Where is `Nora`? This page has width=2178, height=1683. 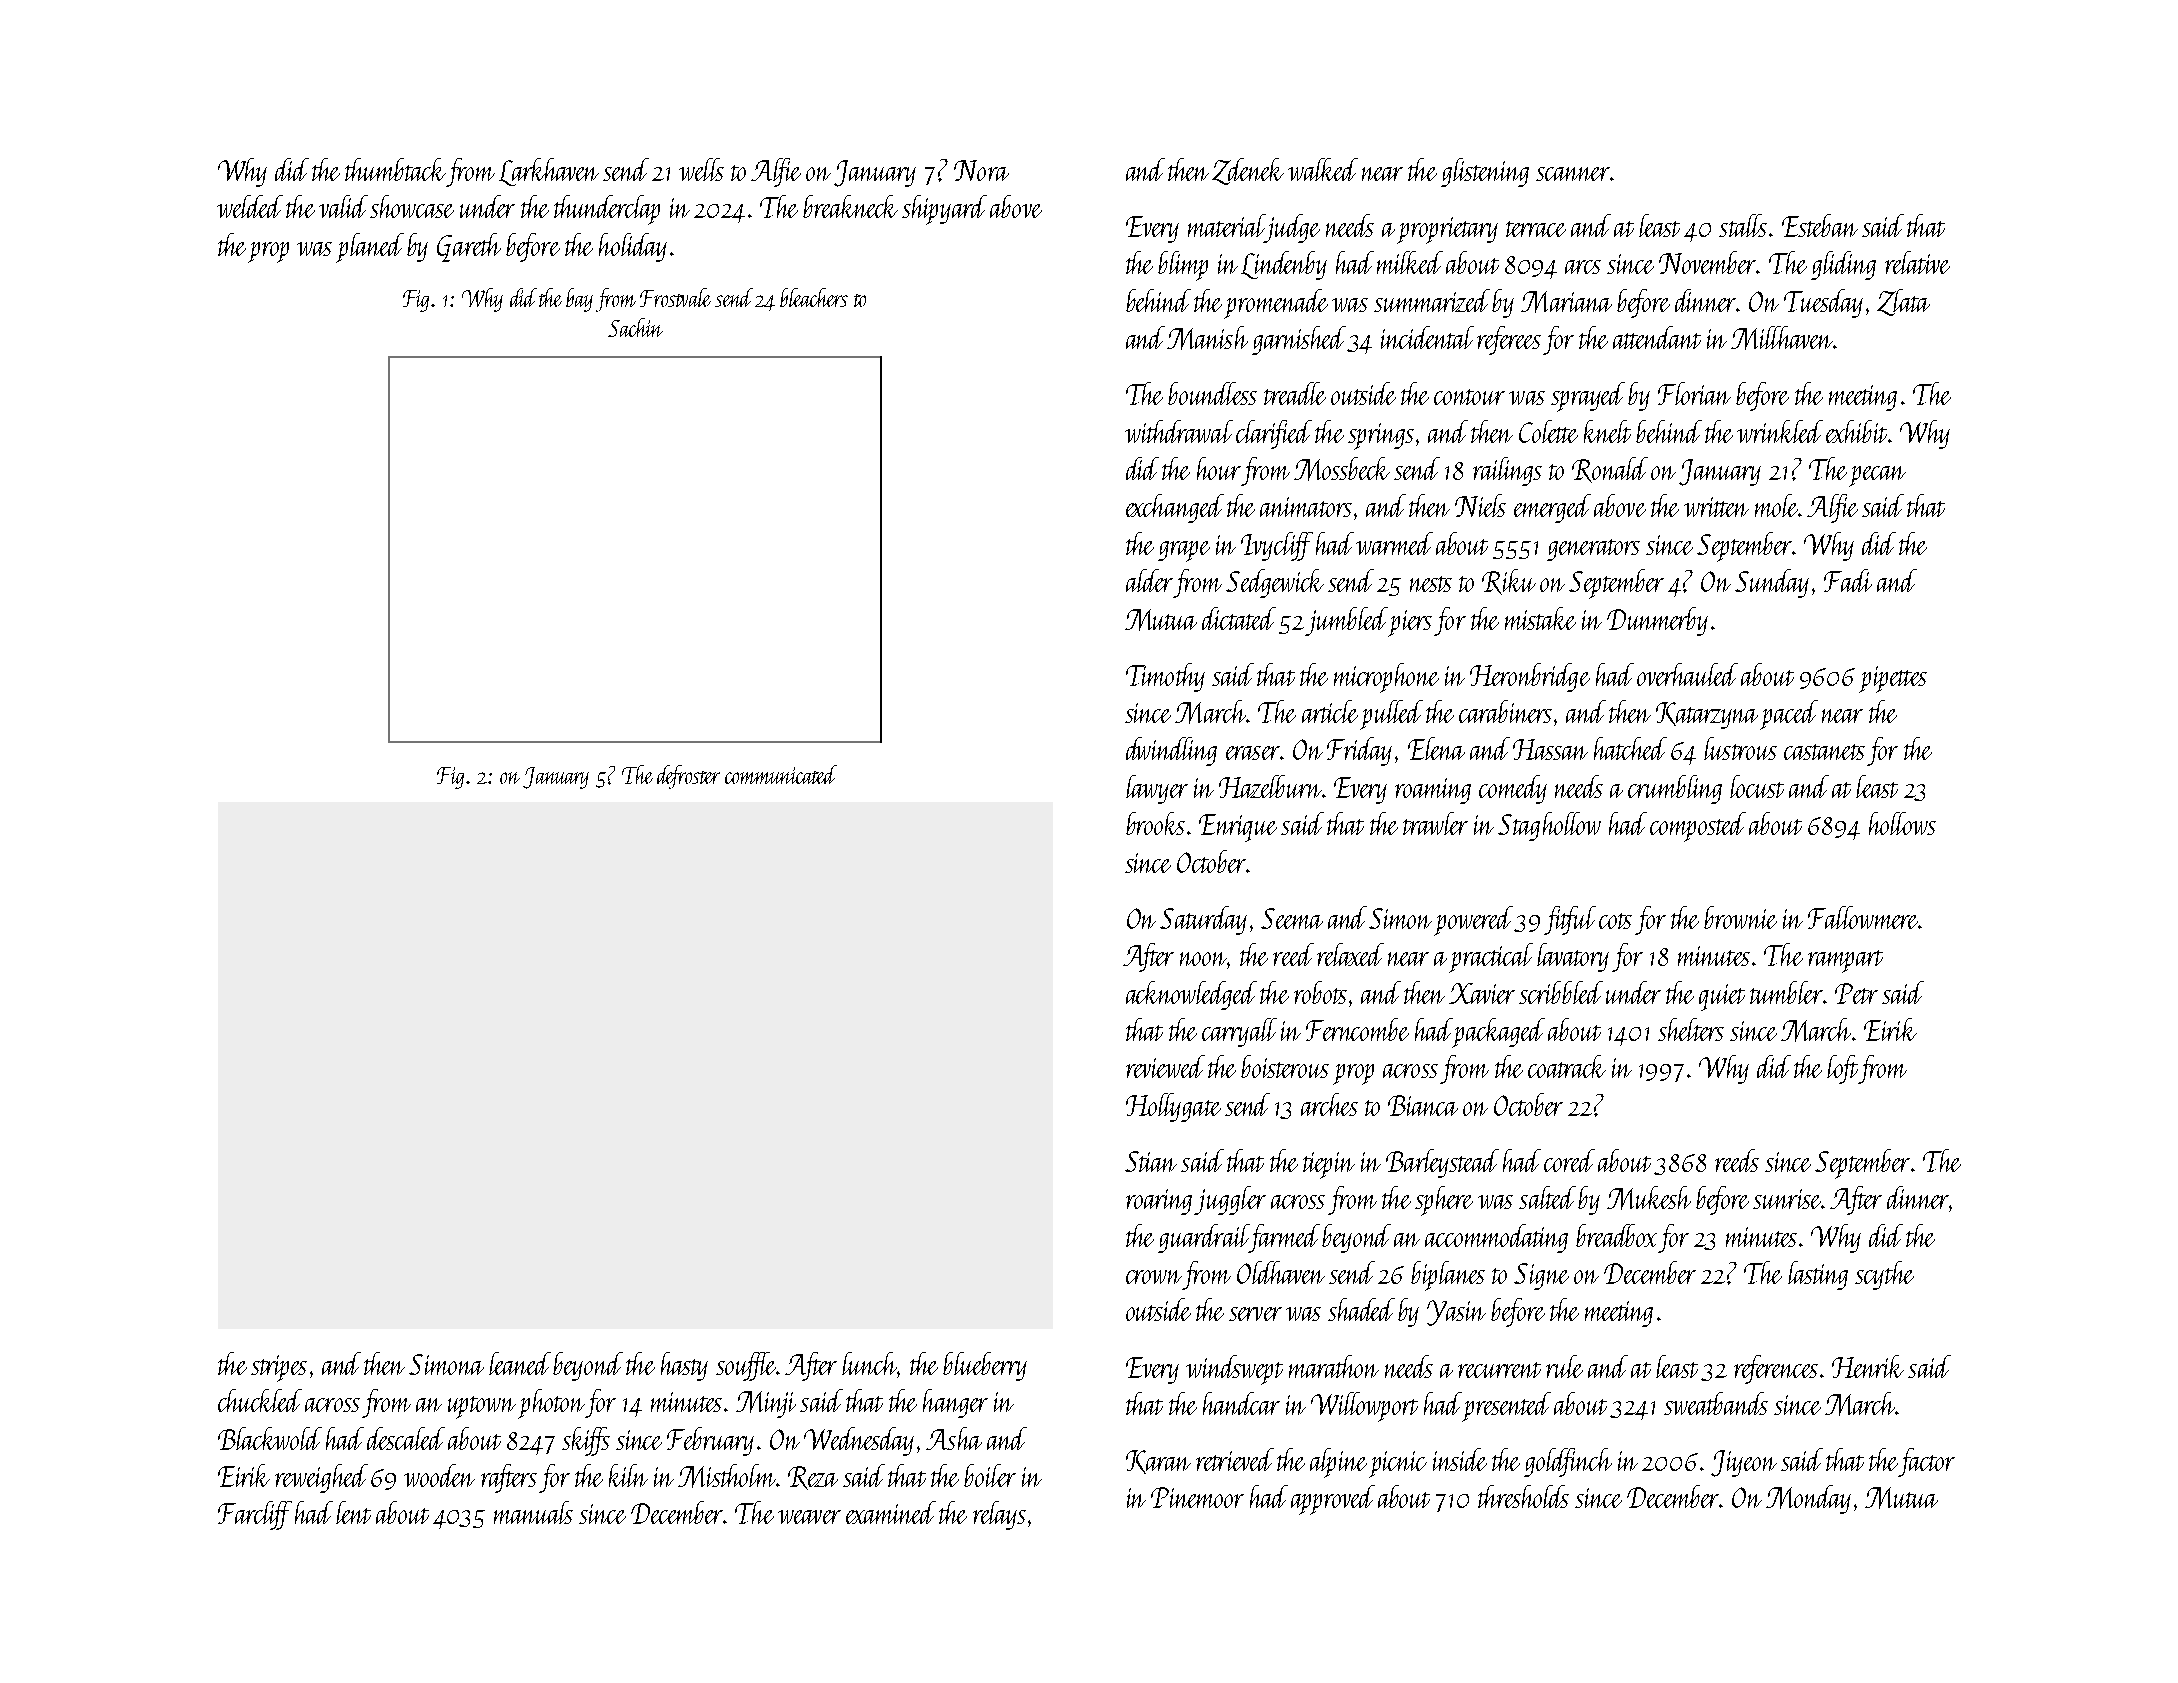 Nora is located at coordinates (981, 170).
